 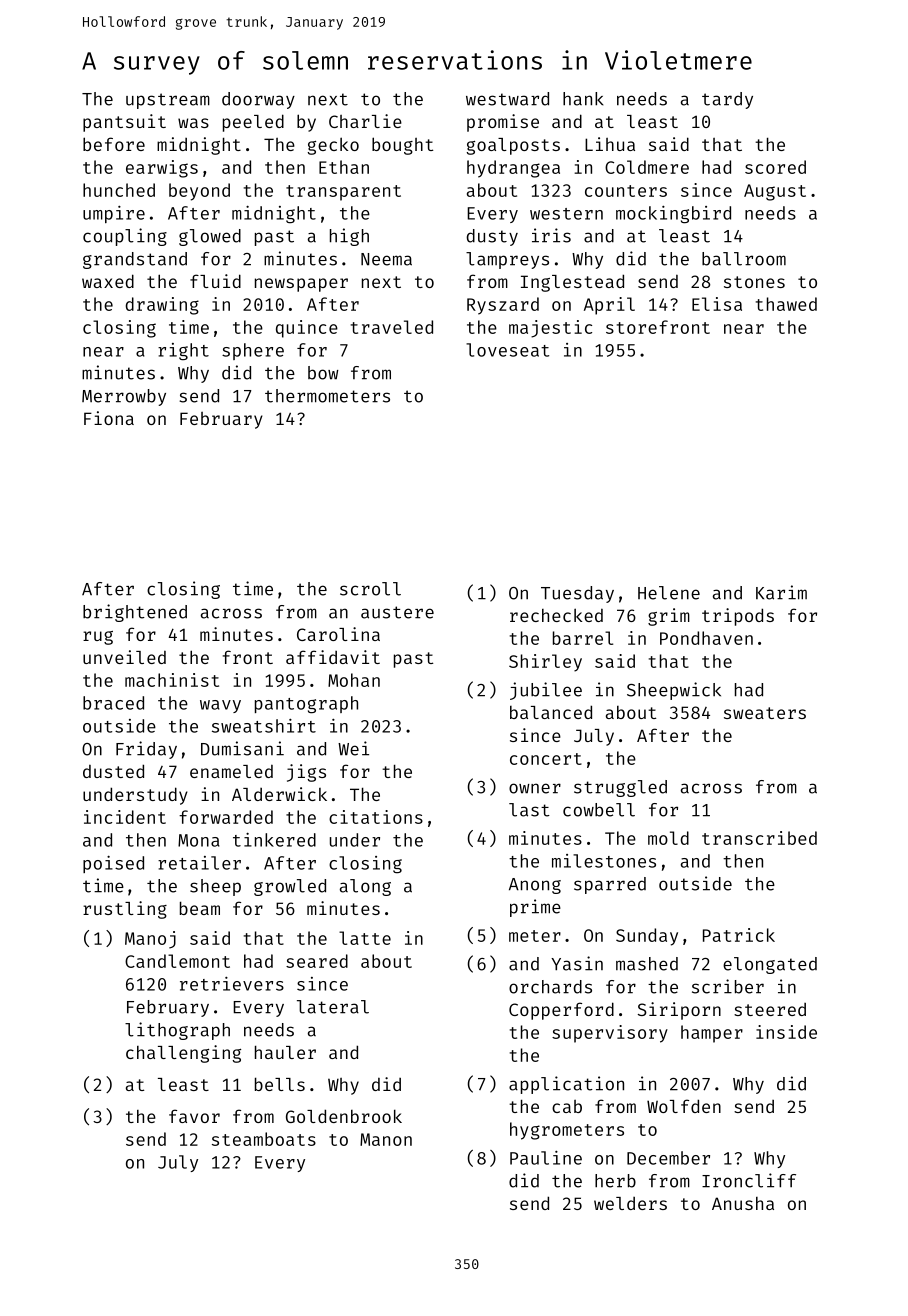 What do you see at coordinates (258, 100) in the screenshot?
I see `doorway` at bounding box center [258, 100].
